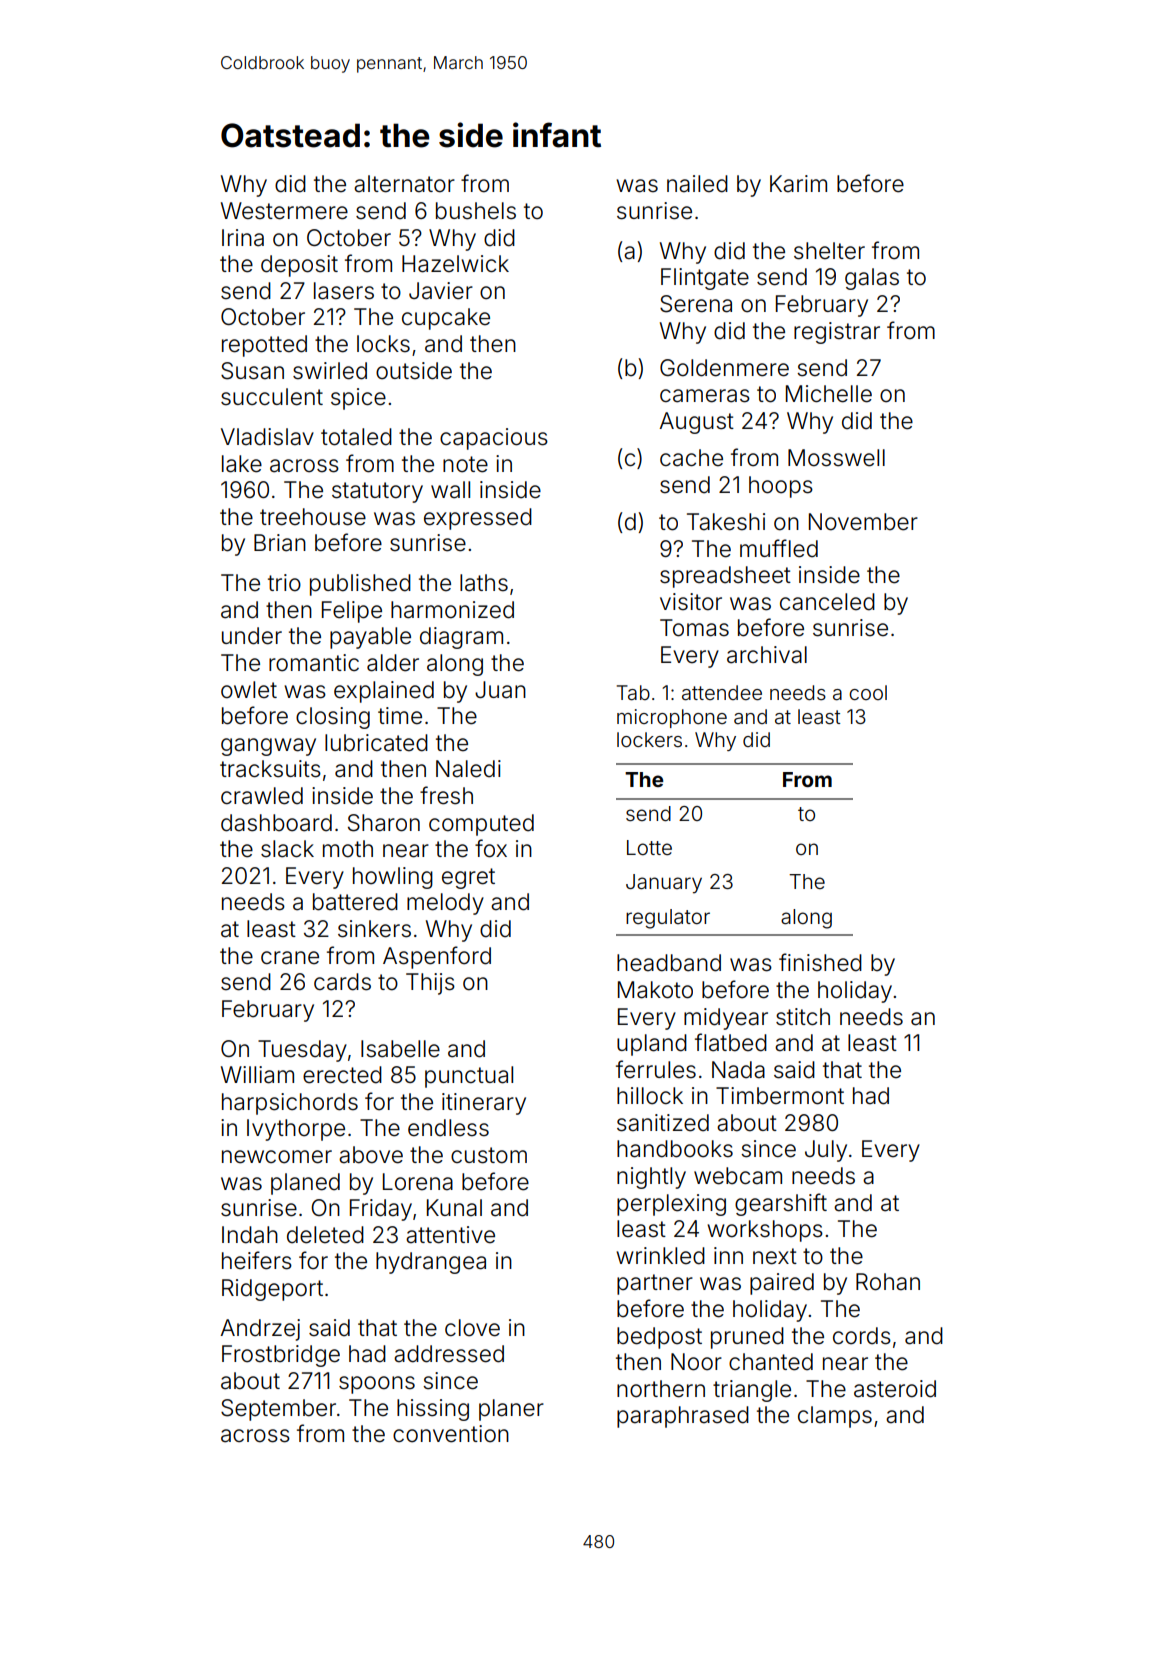 This screenshot has height=1654, width=1165. Describe the element at coordinates (377, 1385) in the screenshot. I see `spoons` at that location.
